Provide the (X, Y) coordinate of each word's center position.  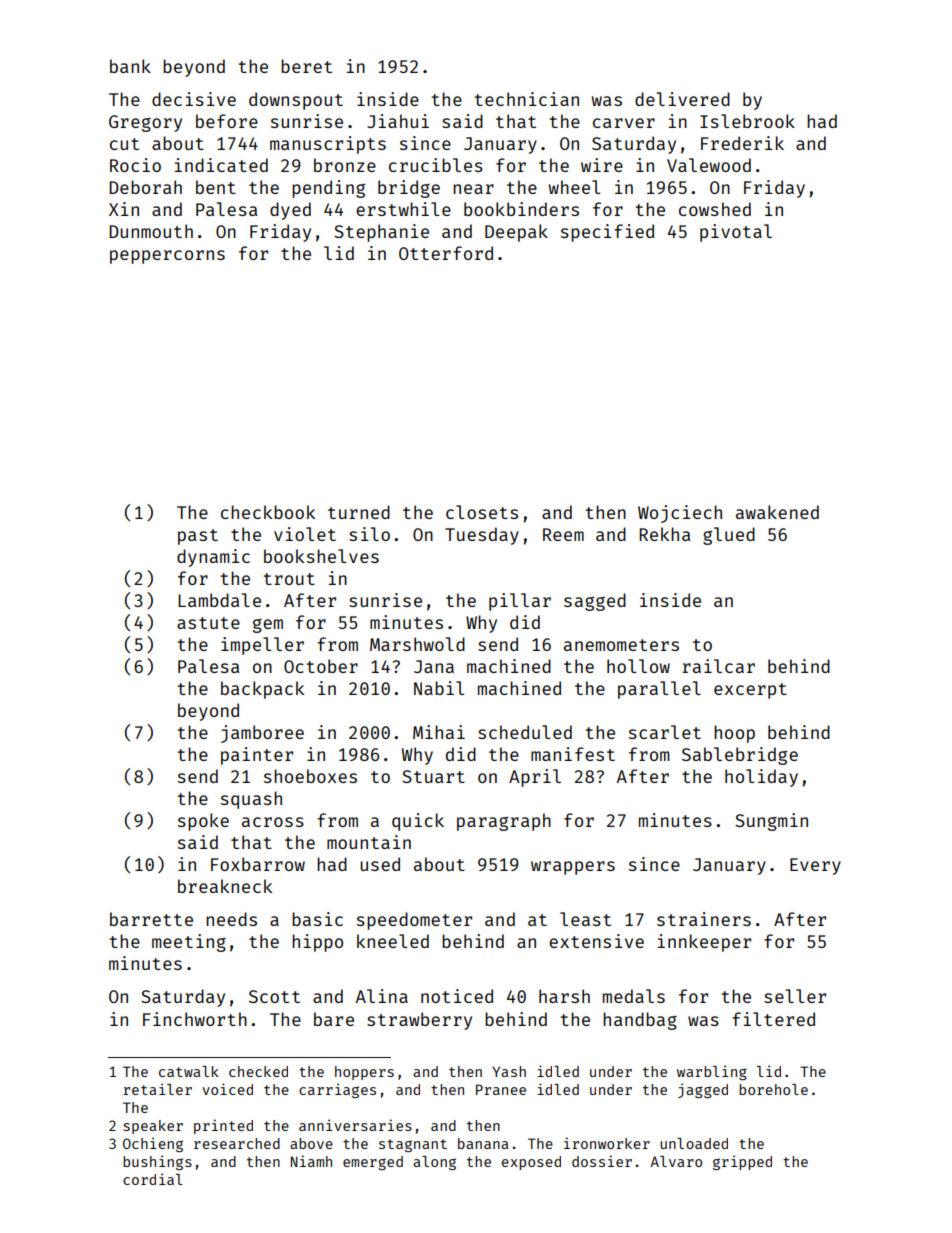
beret (306, 66)
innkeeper (704, 943)
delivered (682, 99)
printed (223, 1126)
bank (130, 66)
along (434, 1163)
